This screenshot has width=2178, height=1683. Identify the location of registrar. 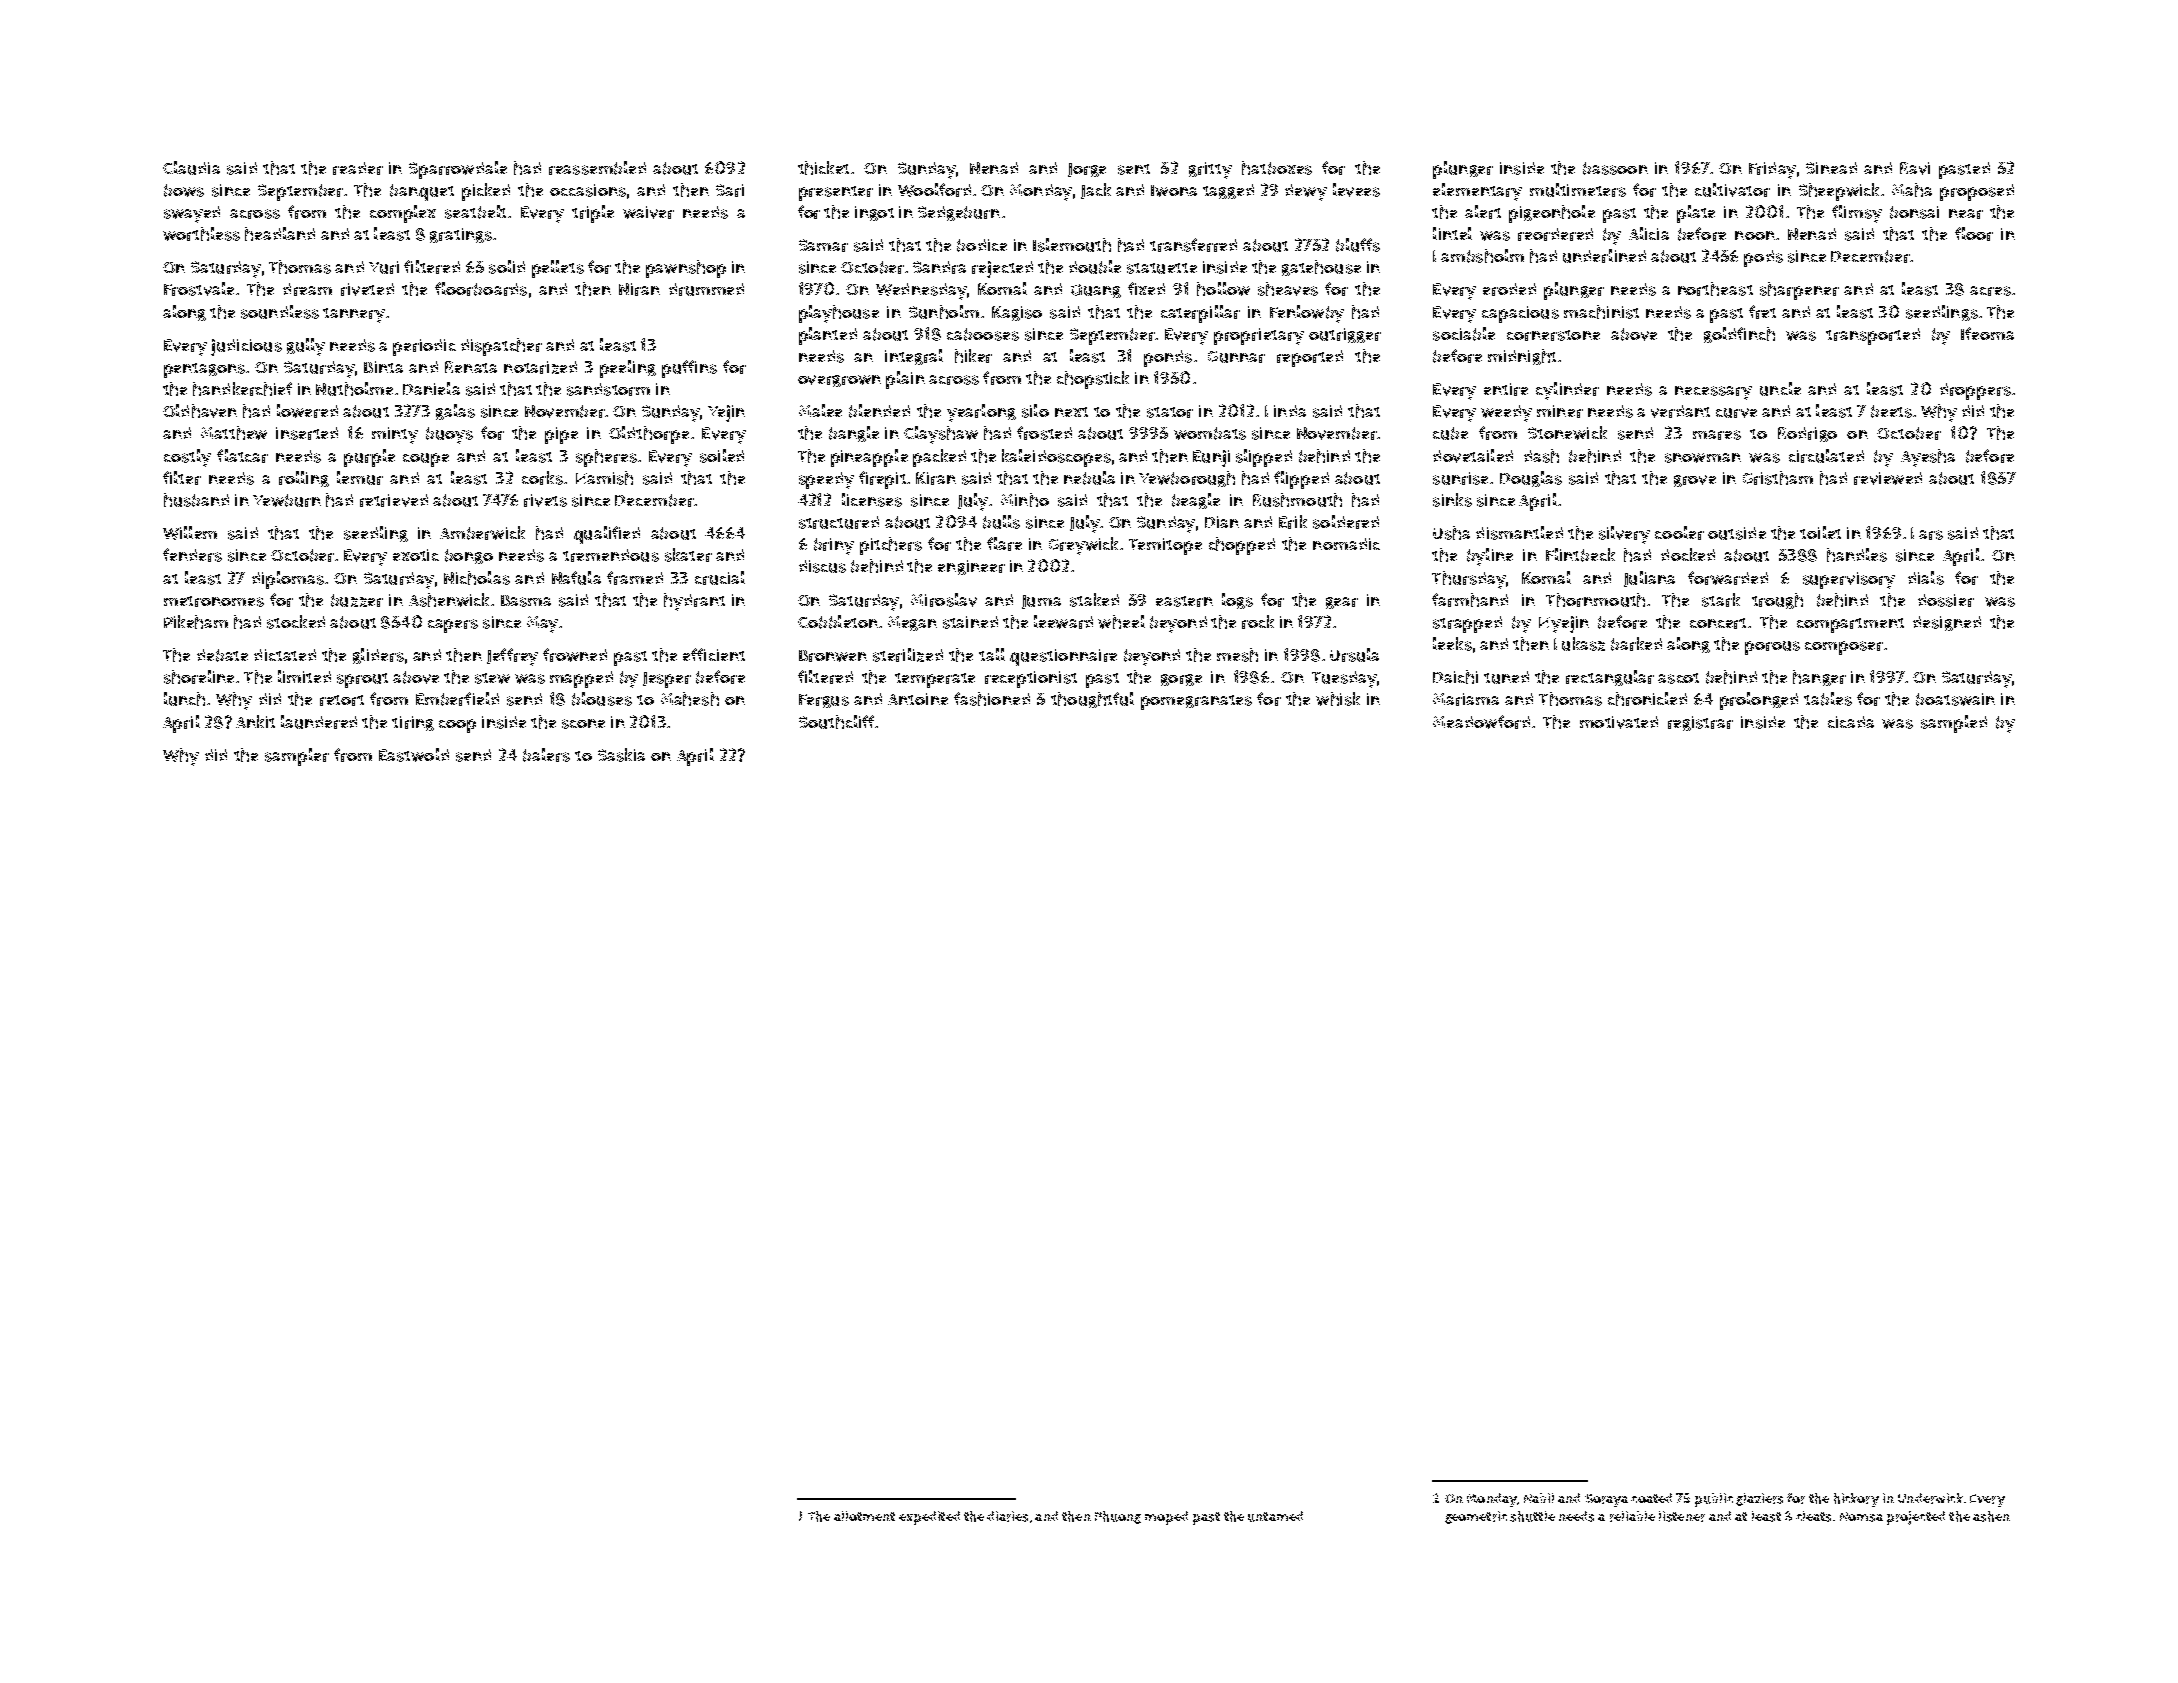
(1700, 723).
